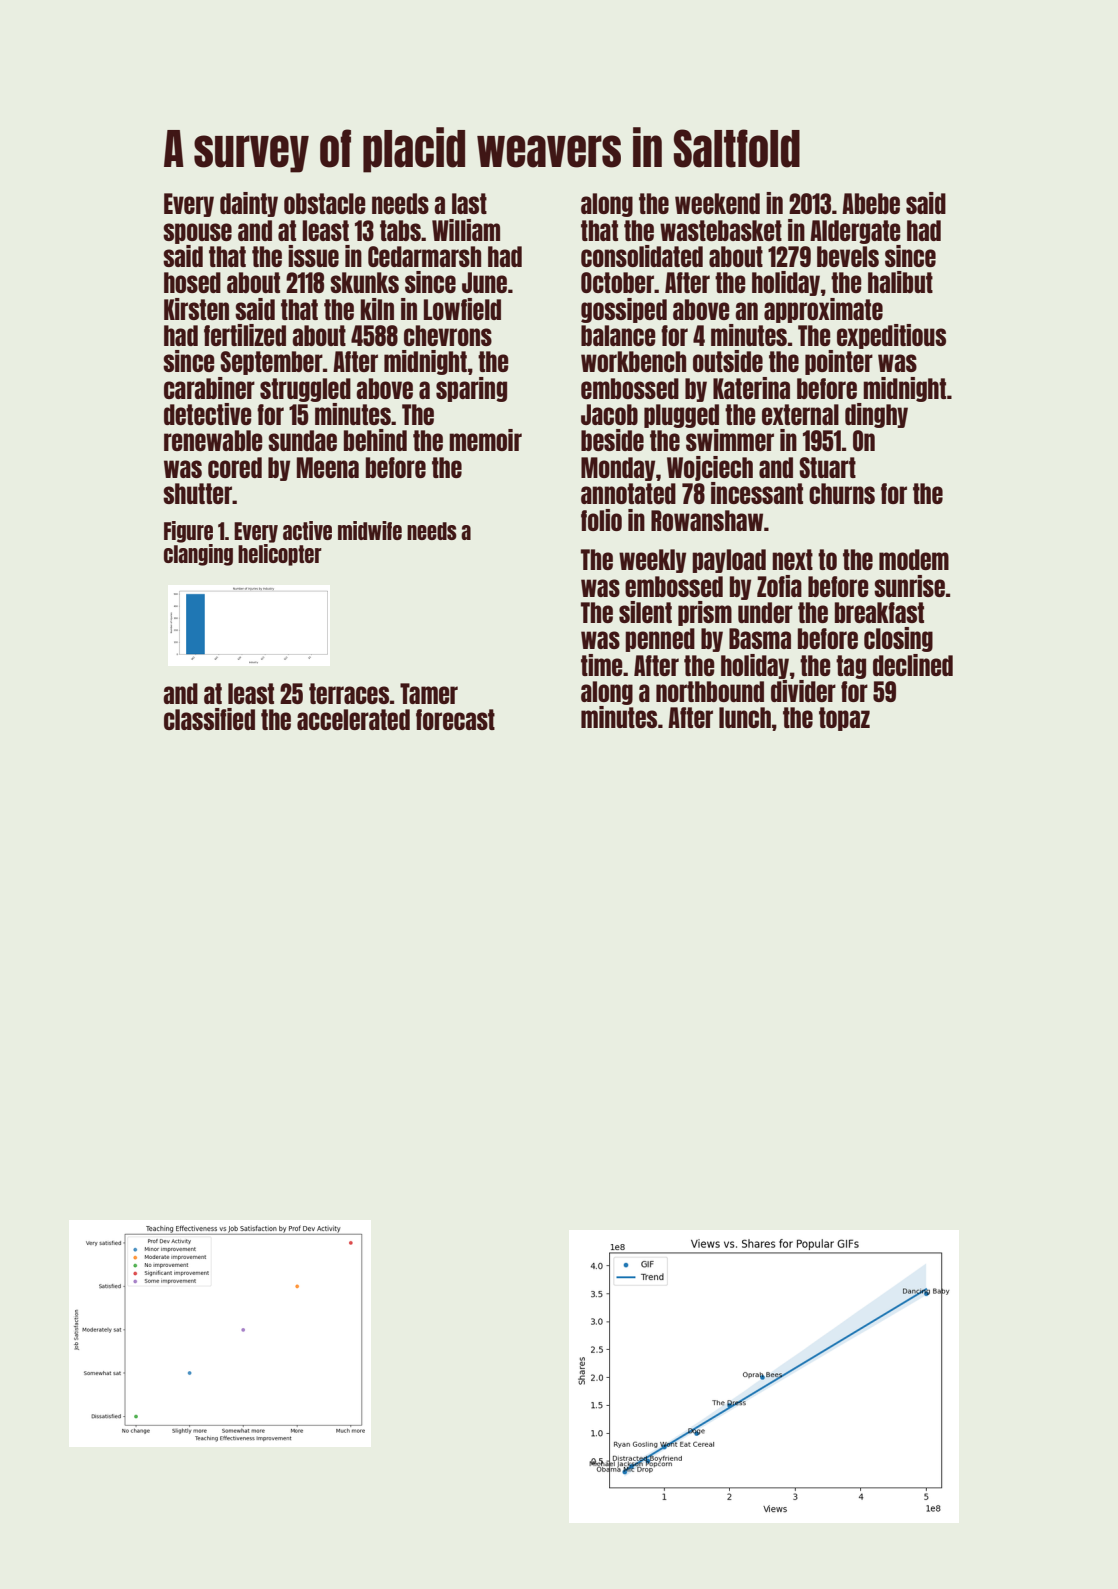  What do you see at coordinates (462, 309) in the screenshot?
I see `Lowfield` at bounding box center [462, 309].
